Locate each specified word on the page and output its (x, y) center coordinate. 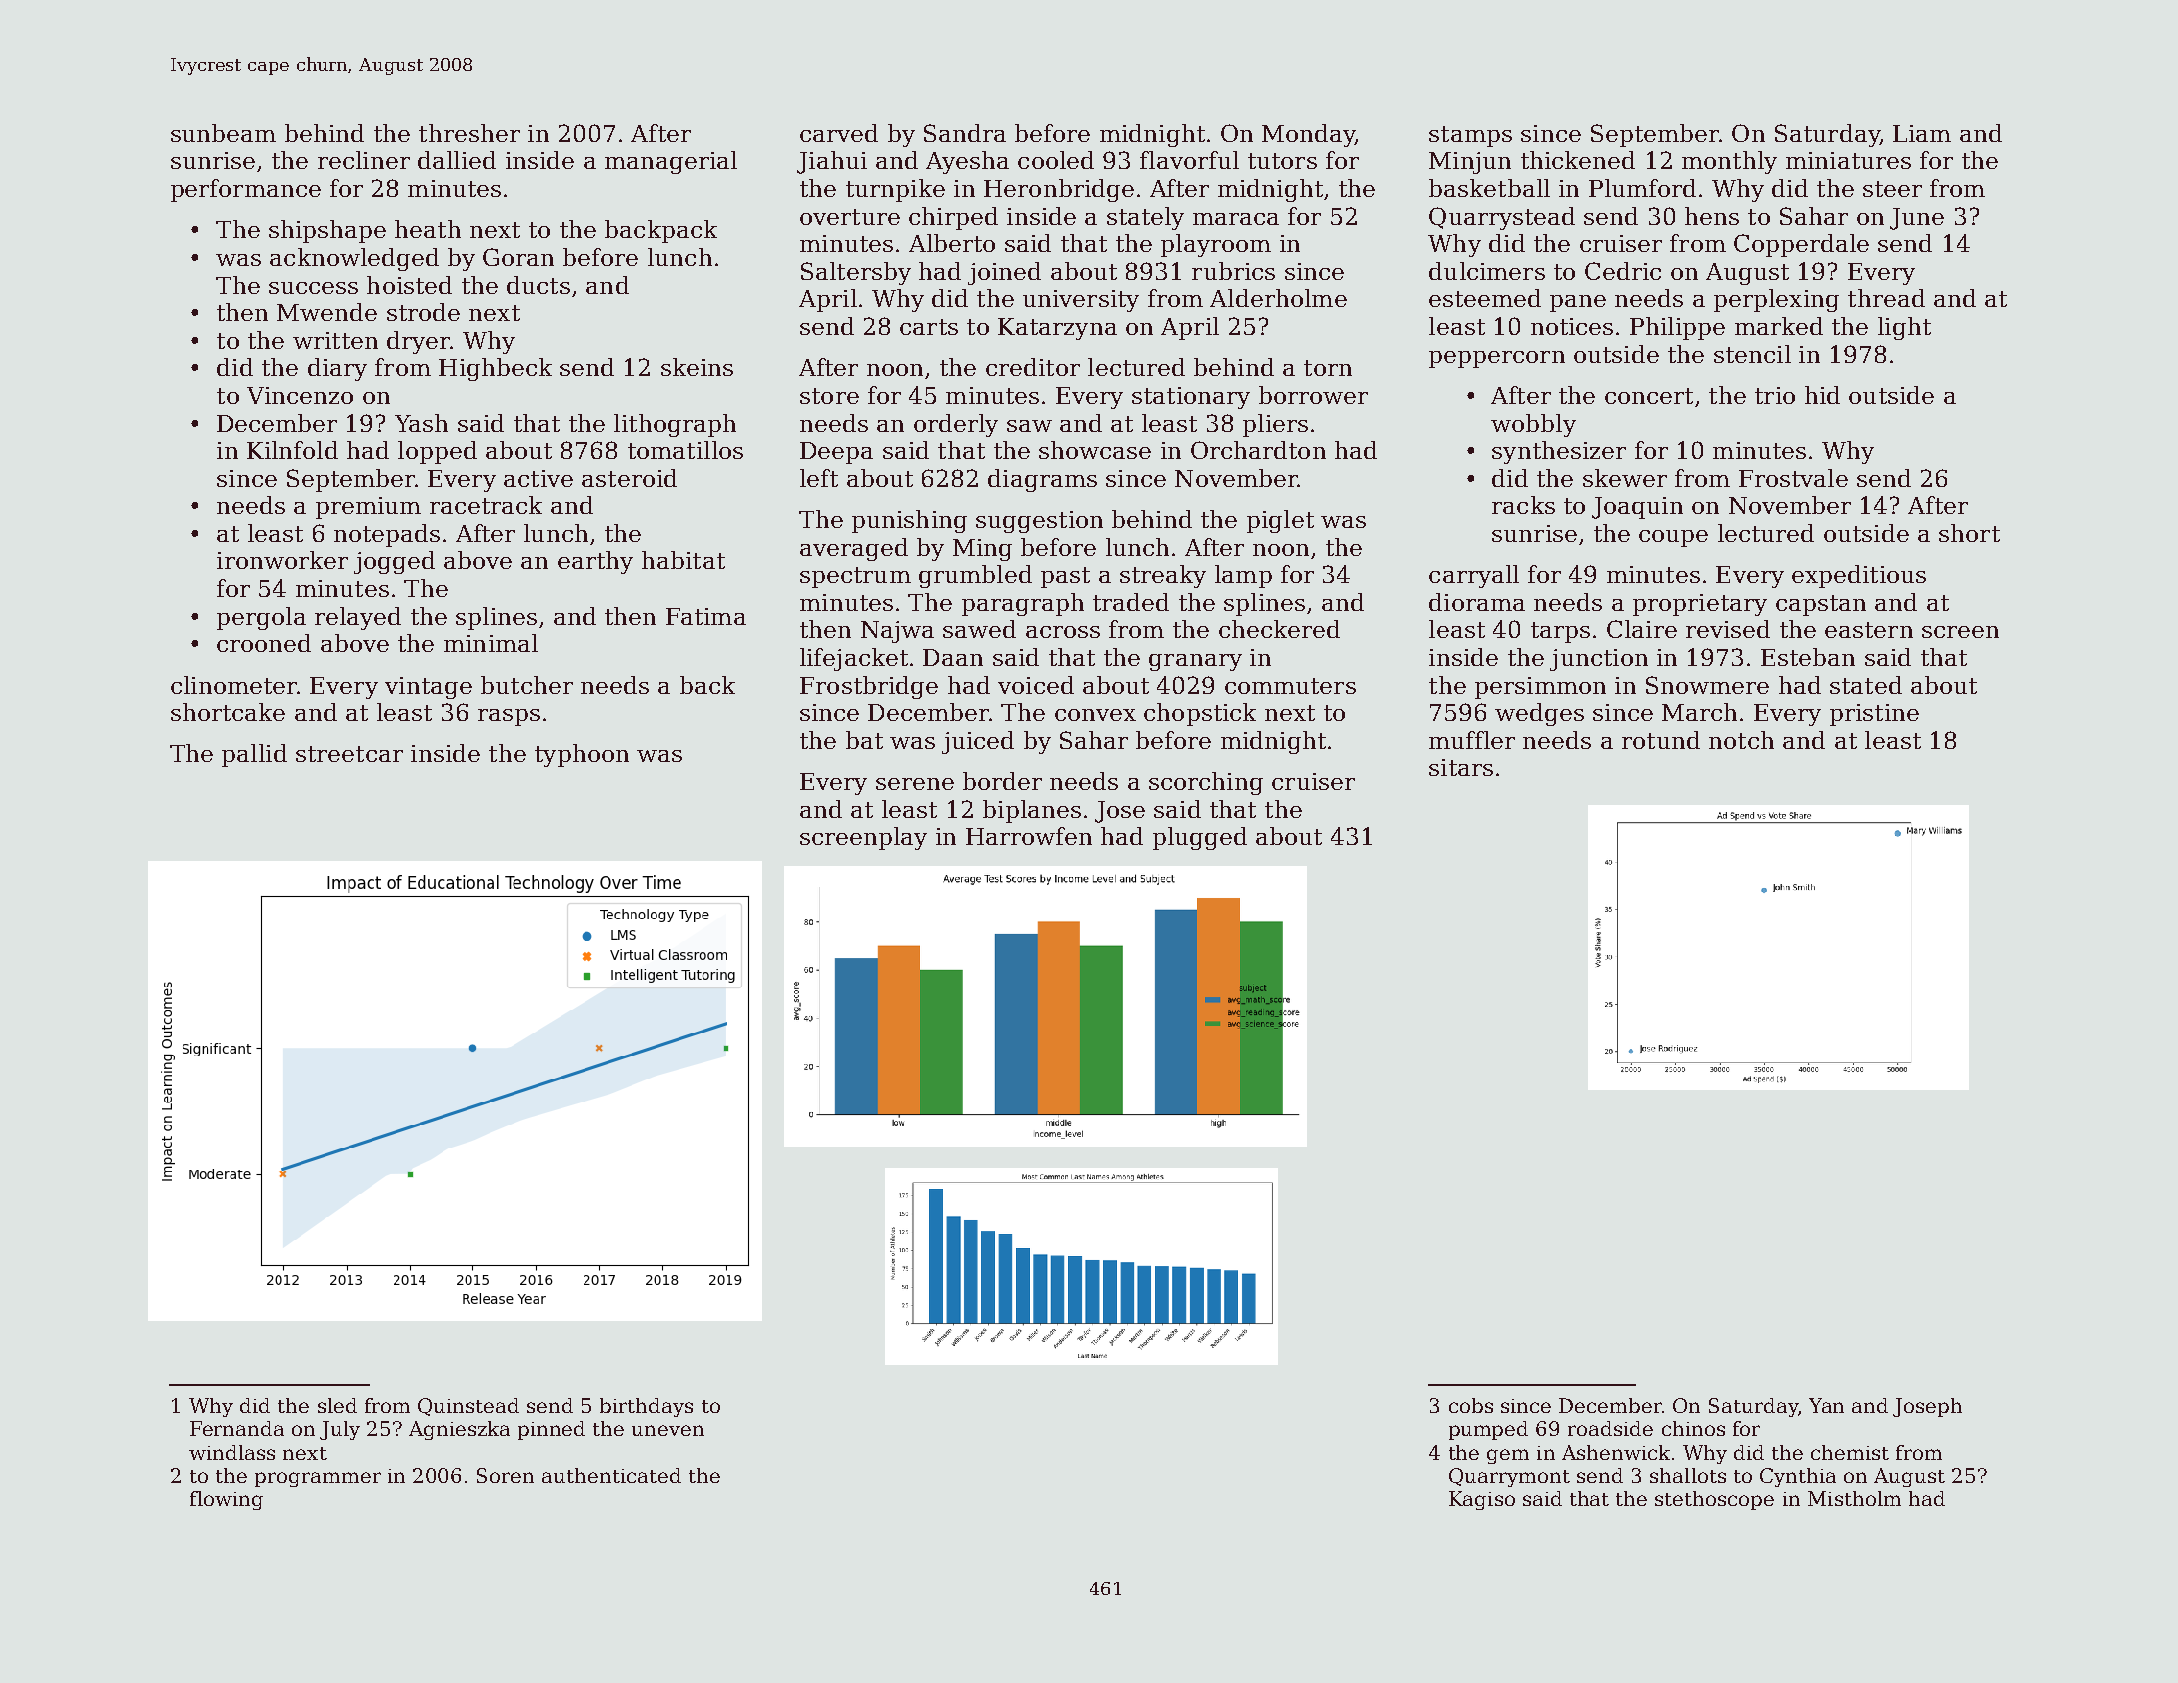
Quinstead (468, 1407)
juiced (978, 742)
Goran (518, 257)
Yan (1826, 1405)
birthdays (646, 1407)
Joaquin (1637, 508)
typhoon (582, 755)
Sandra (965, 133)
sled (337, 1405)
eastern (1869, 630)
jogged (394, 562)
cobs (1471, 1405)
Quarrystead (1502, 218)
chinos (1693, 1428)
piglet (1280, 521)
